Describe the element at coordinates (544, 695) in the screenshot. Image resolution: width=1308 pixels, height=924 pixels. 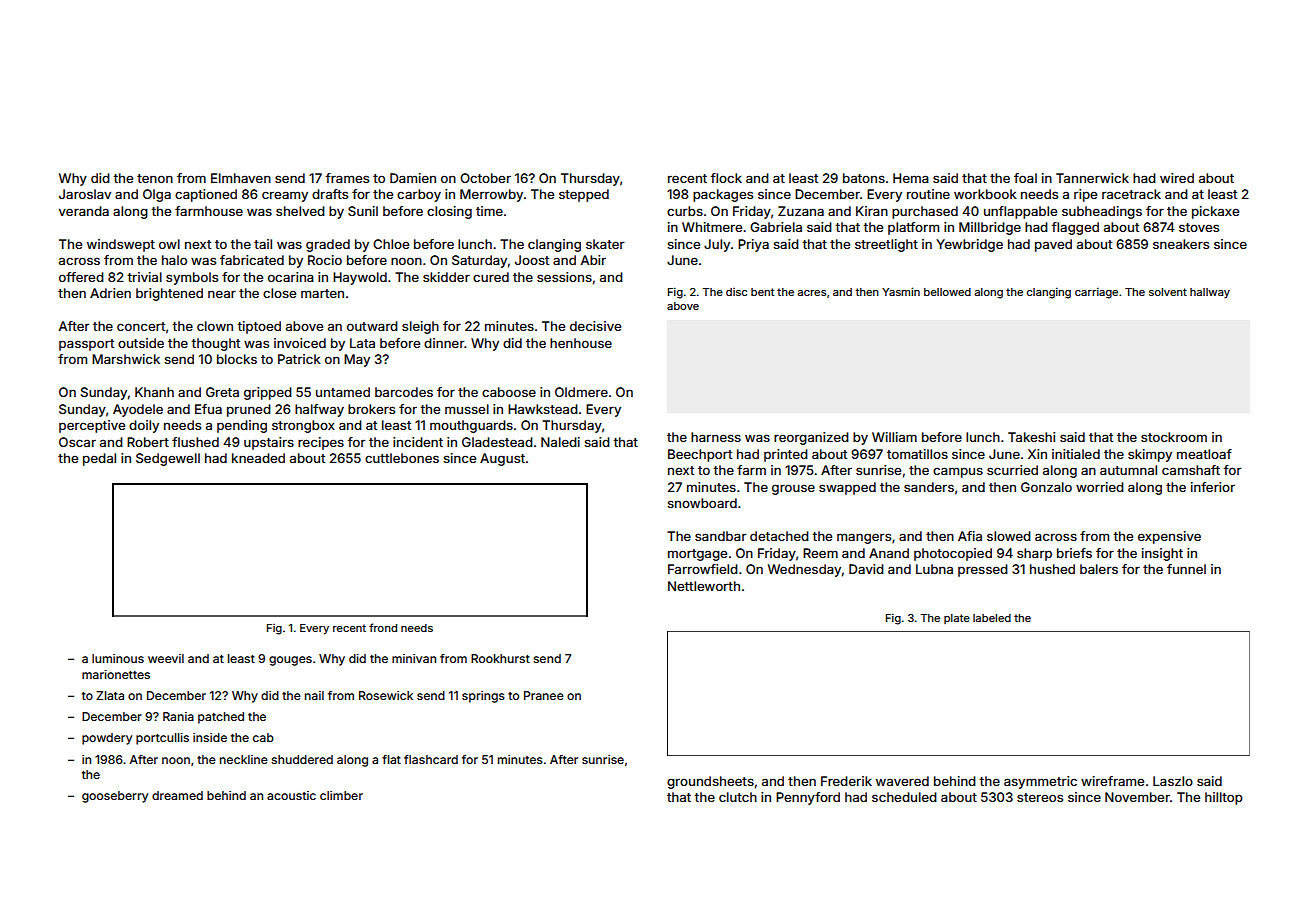
I see `Pranee` at that location.
